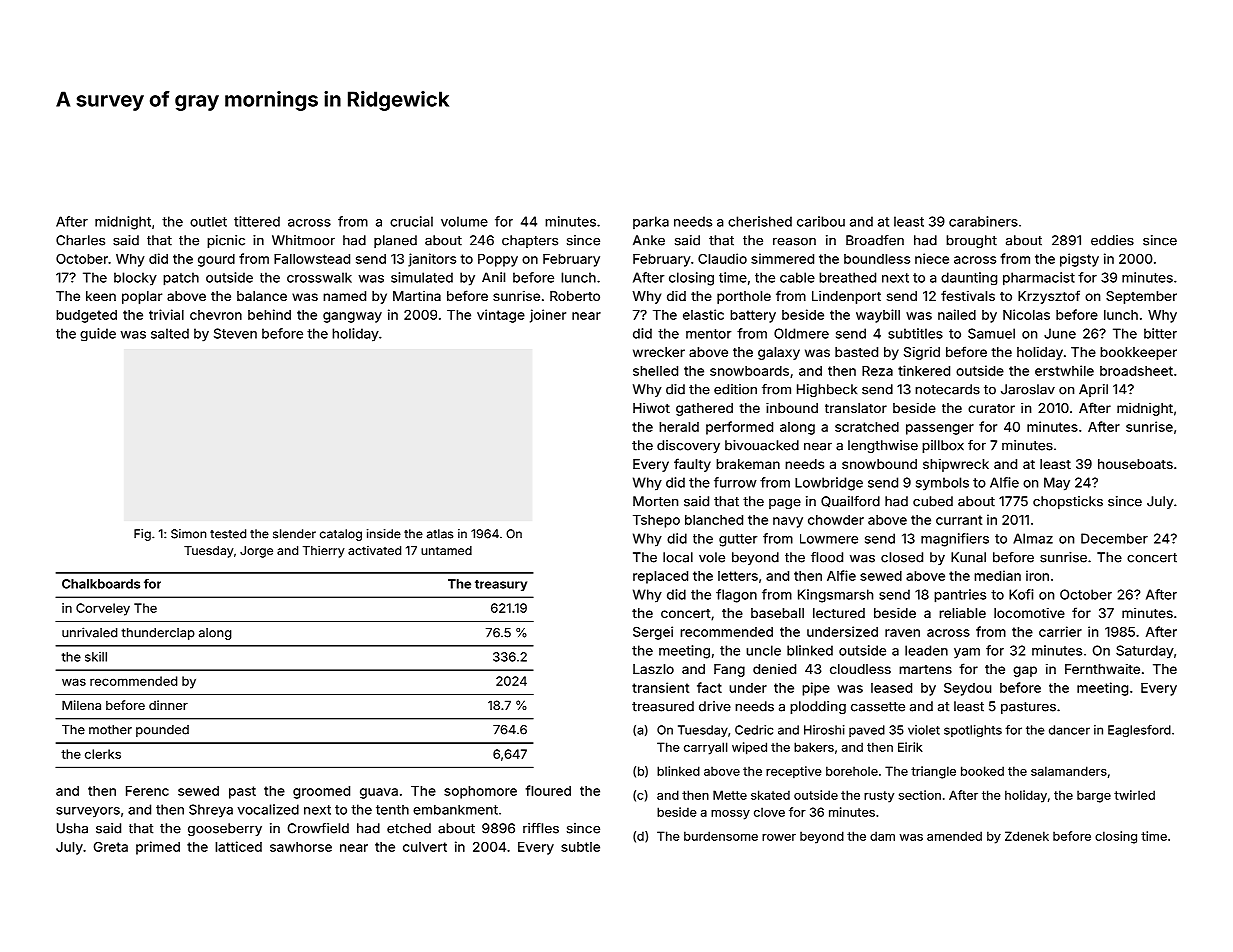  I want to click on carabiners, so click(983, 221).
